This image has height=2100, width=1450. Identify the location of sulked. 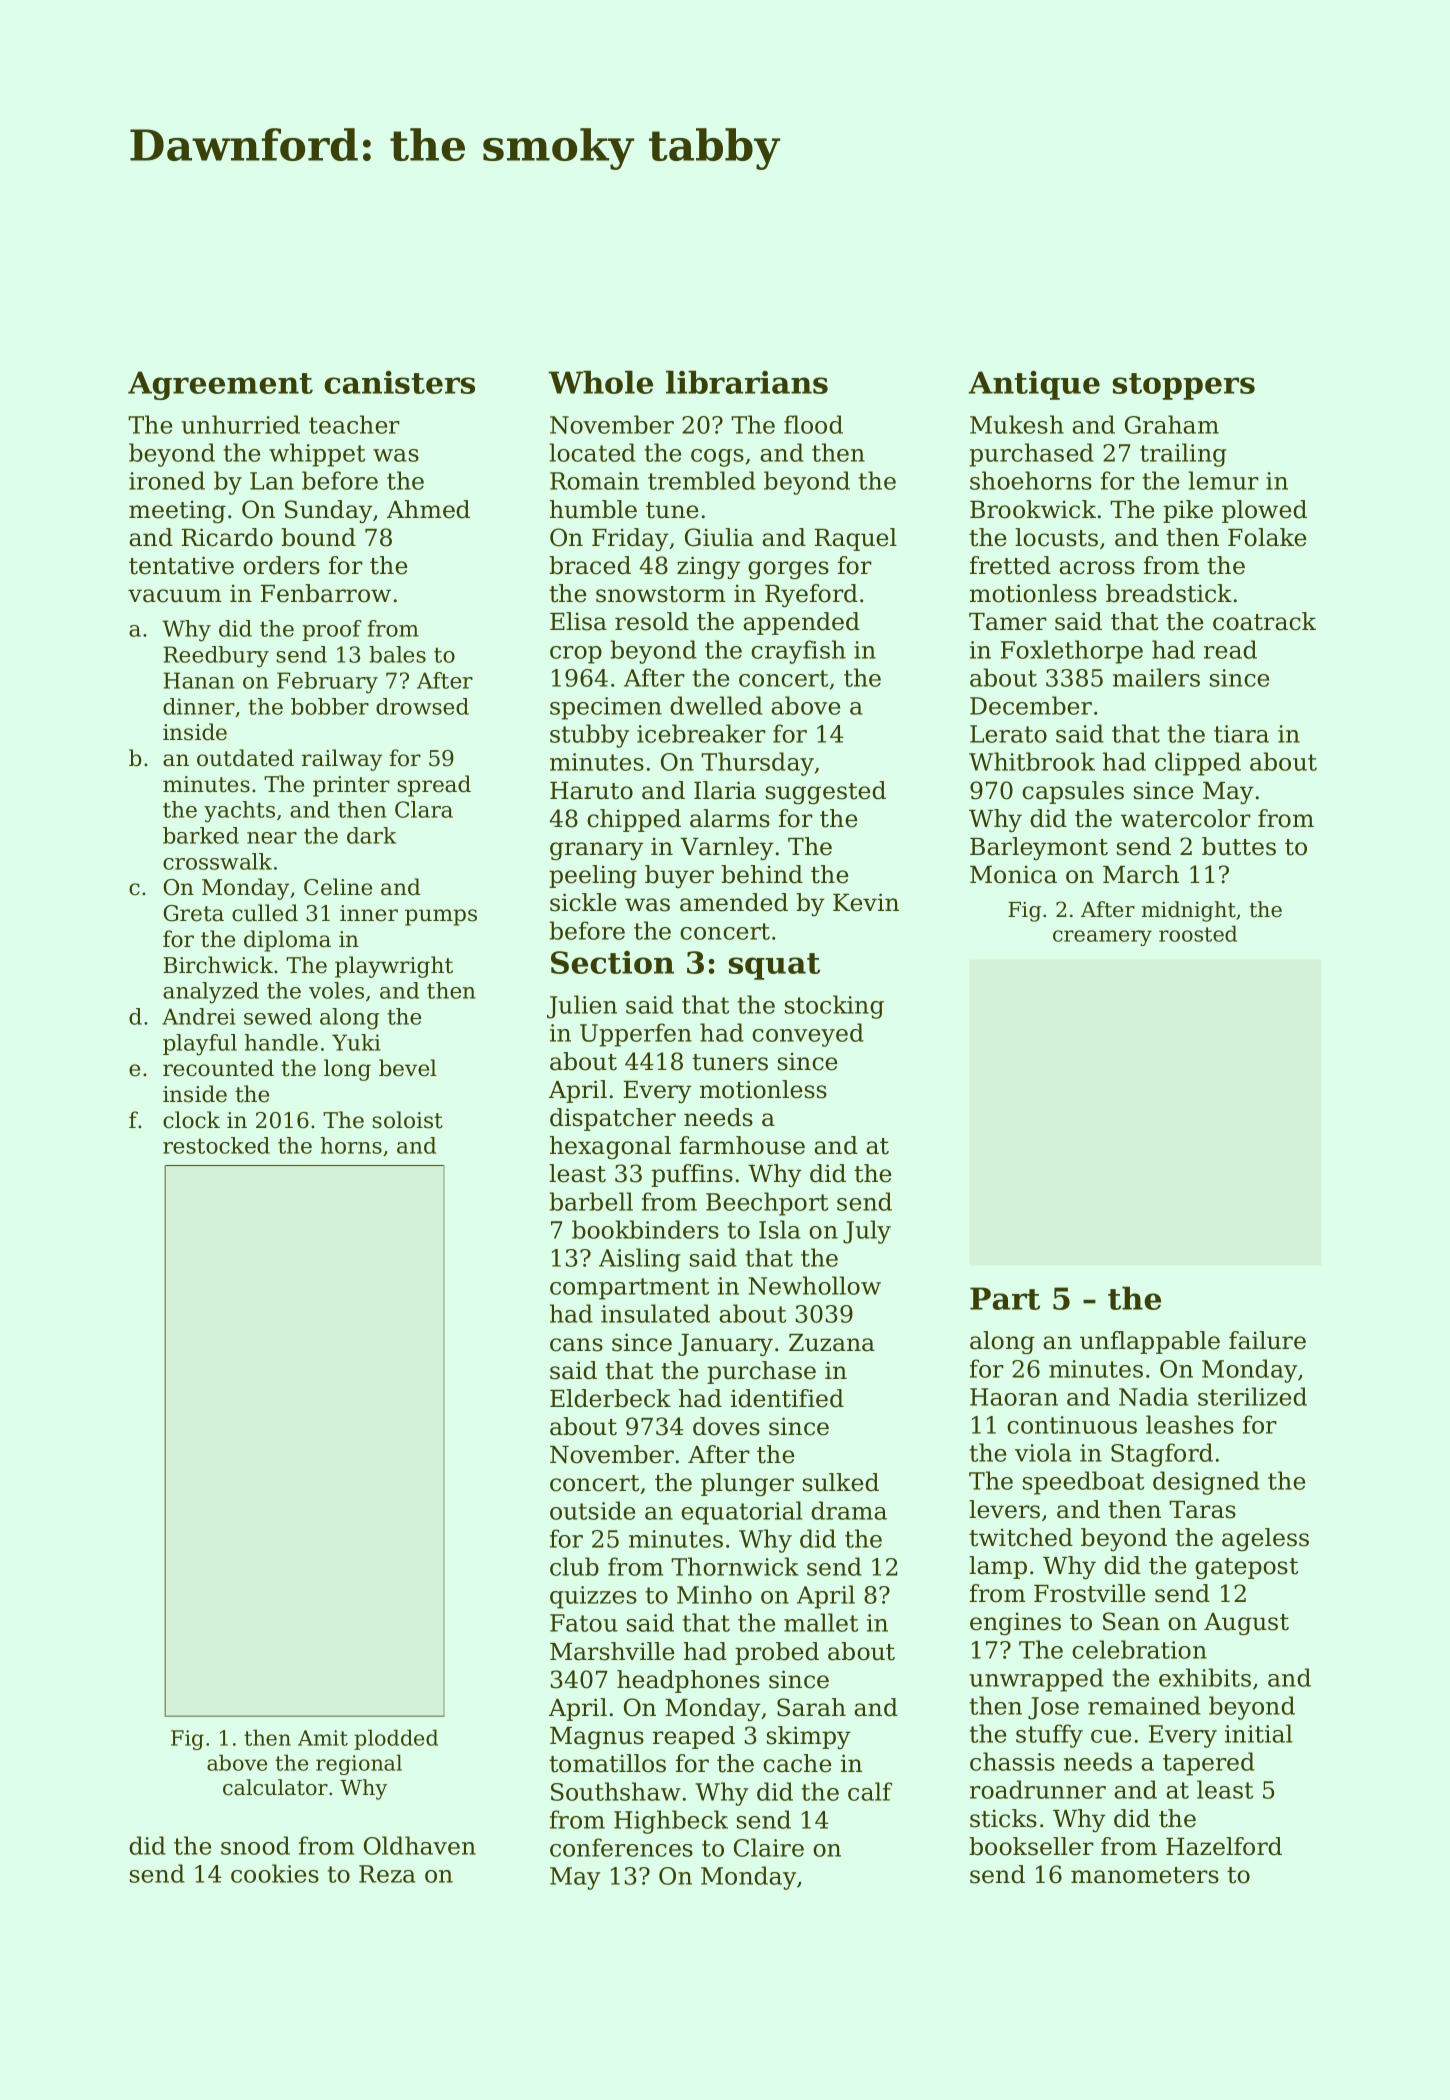
(841, 1482).
